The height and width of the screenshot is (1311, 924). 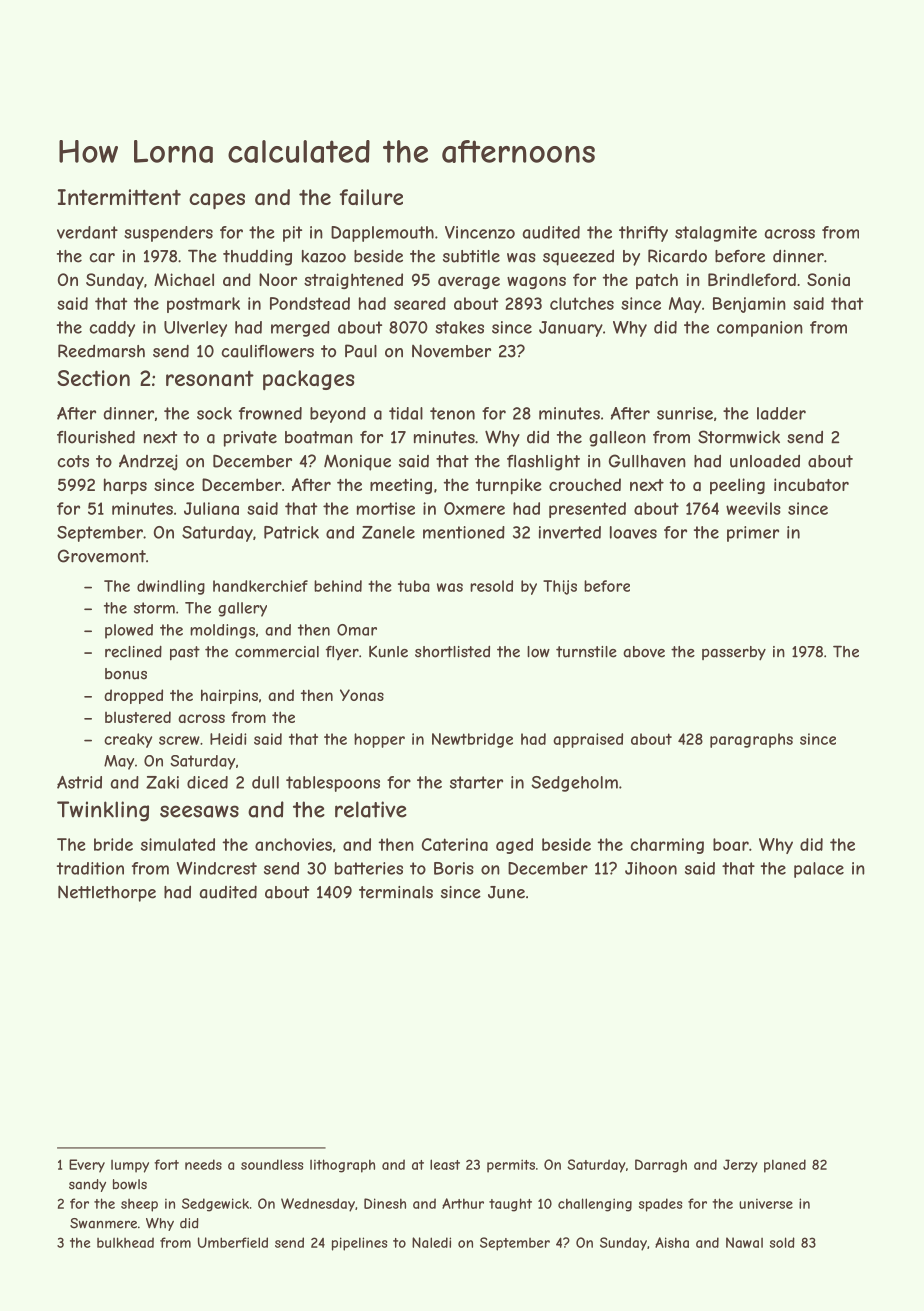 I want to click on appraised, so click(x=588, y=740).
